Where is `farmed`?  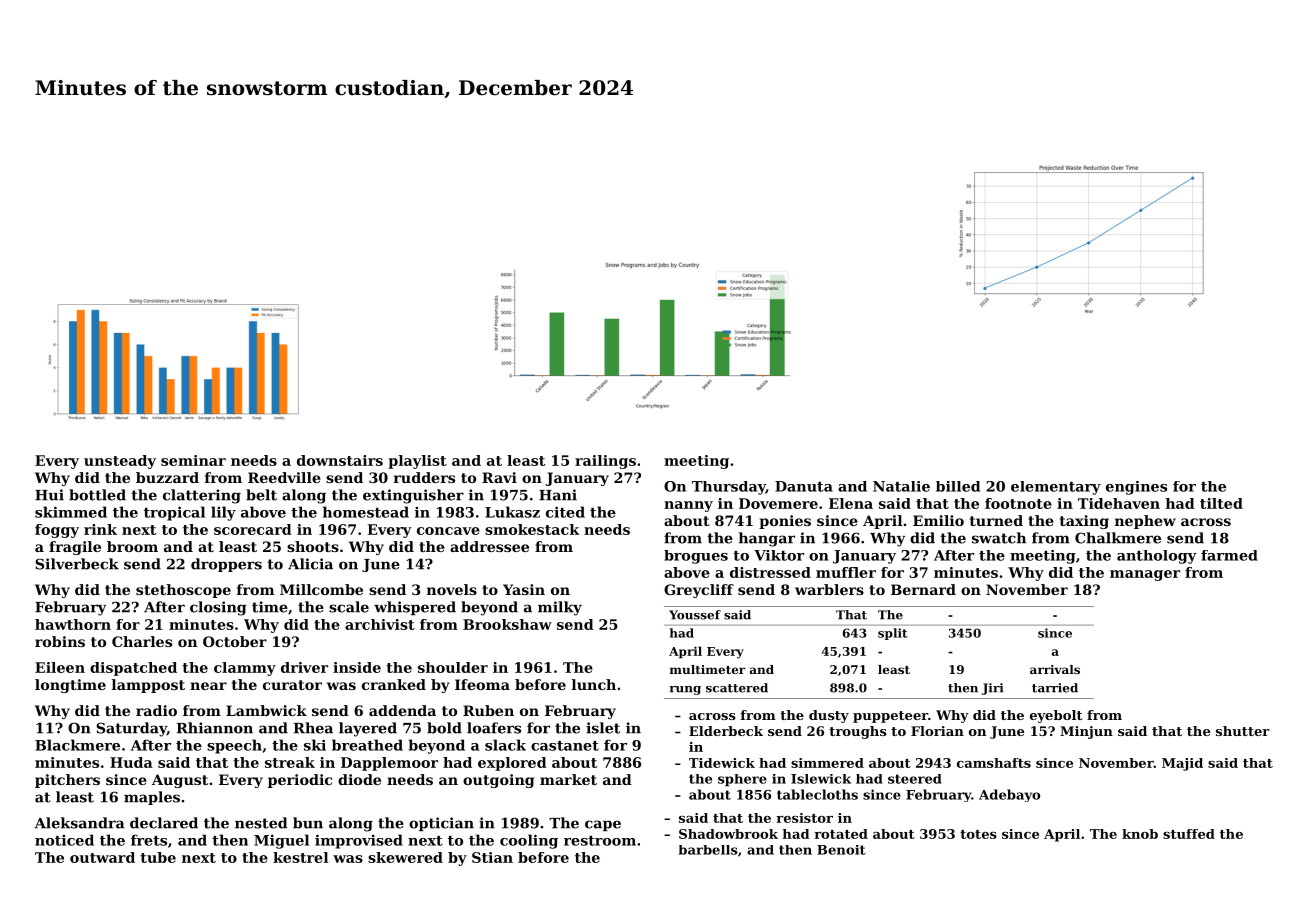
farmed is located at coordinates (1229, 555).
